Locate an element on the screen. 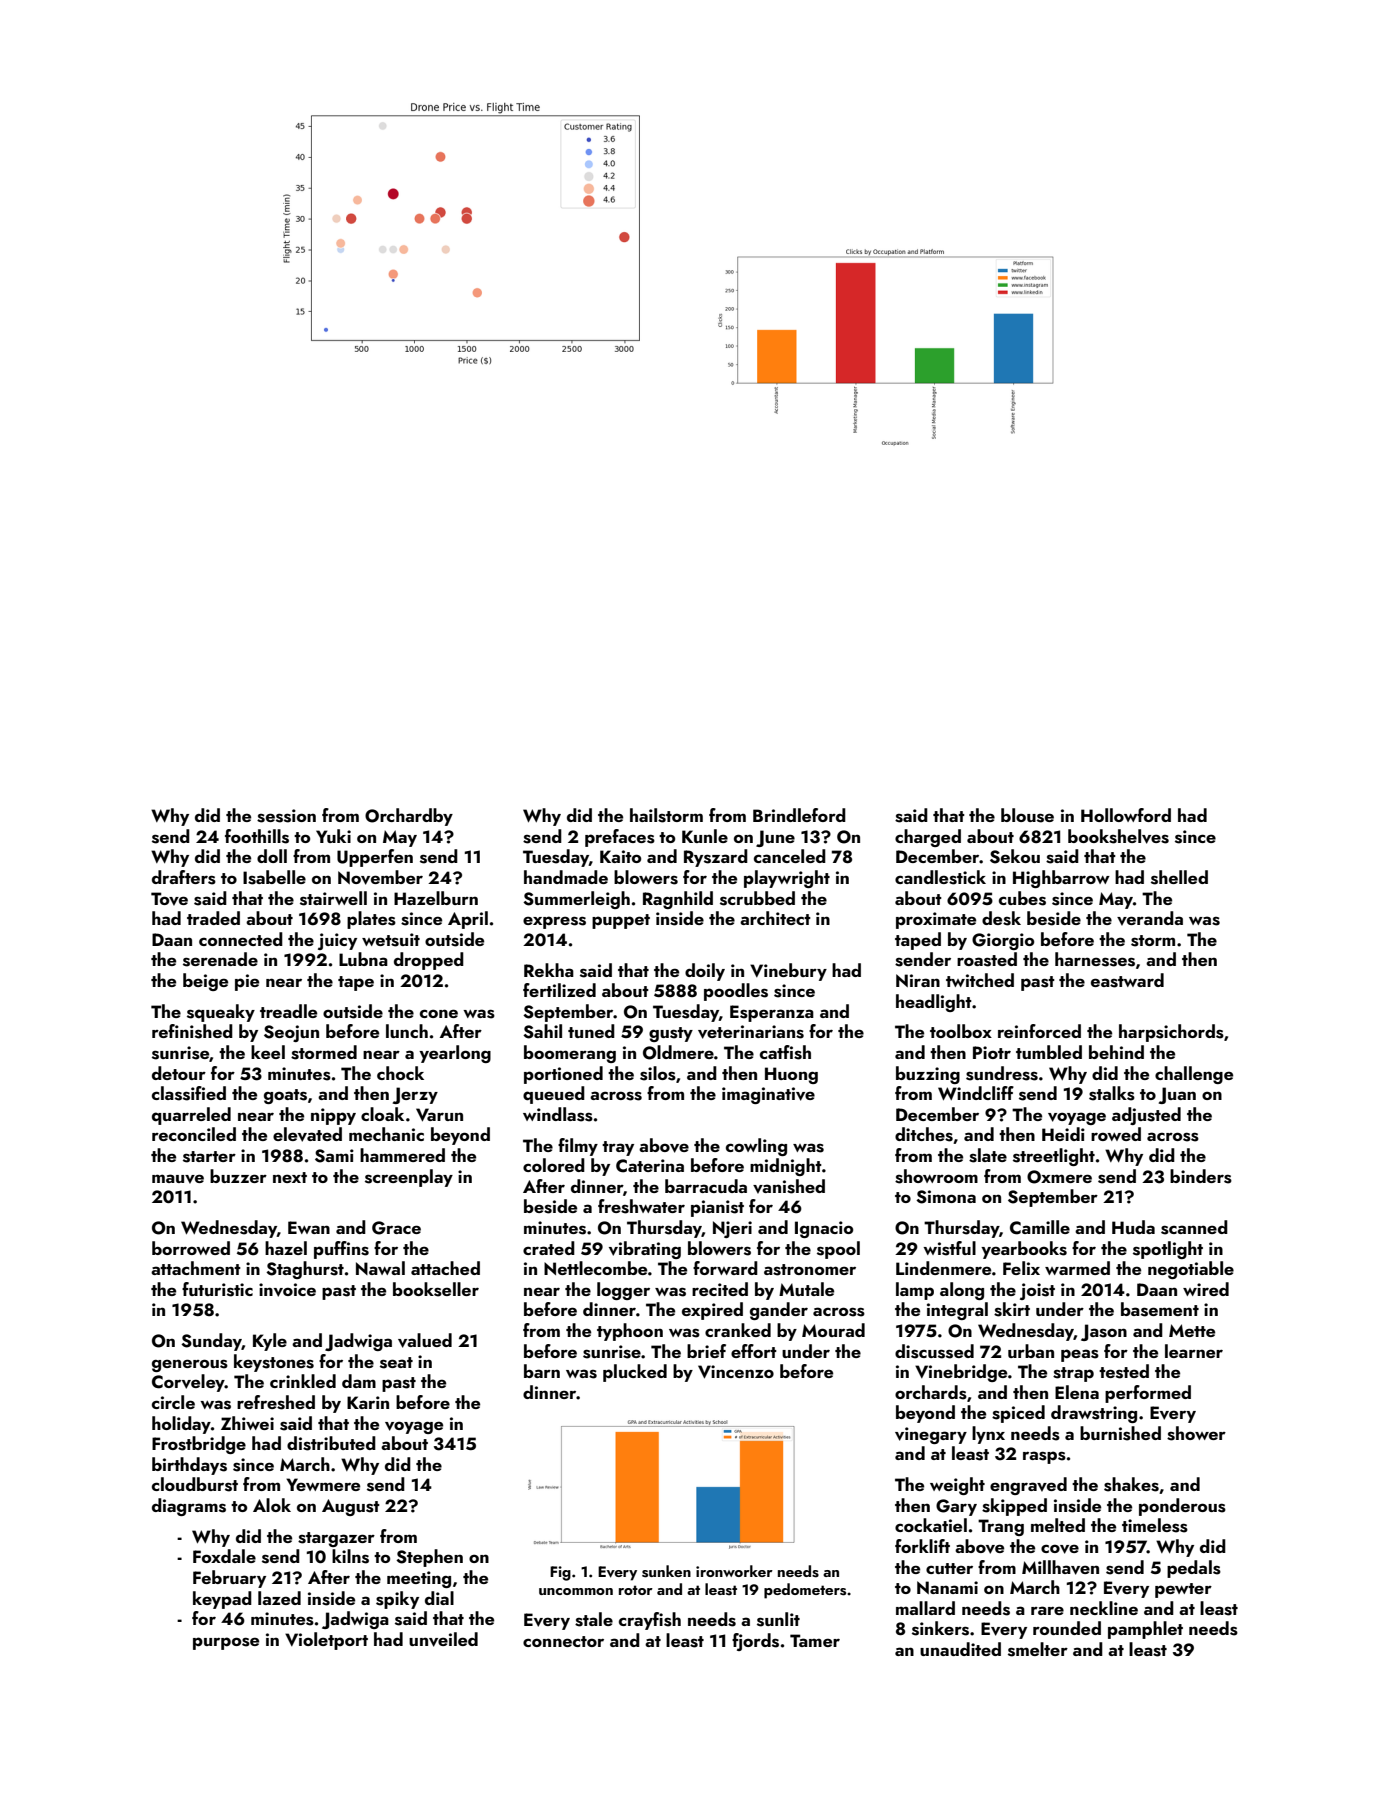 This screenshot has width=1390, height=1798. doily is located at coordinates (705, 972).
